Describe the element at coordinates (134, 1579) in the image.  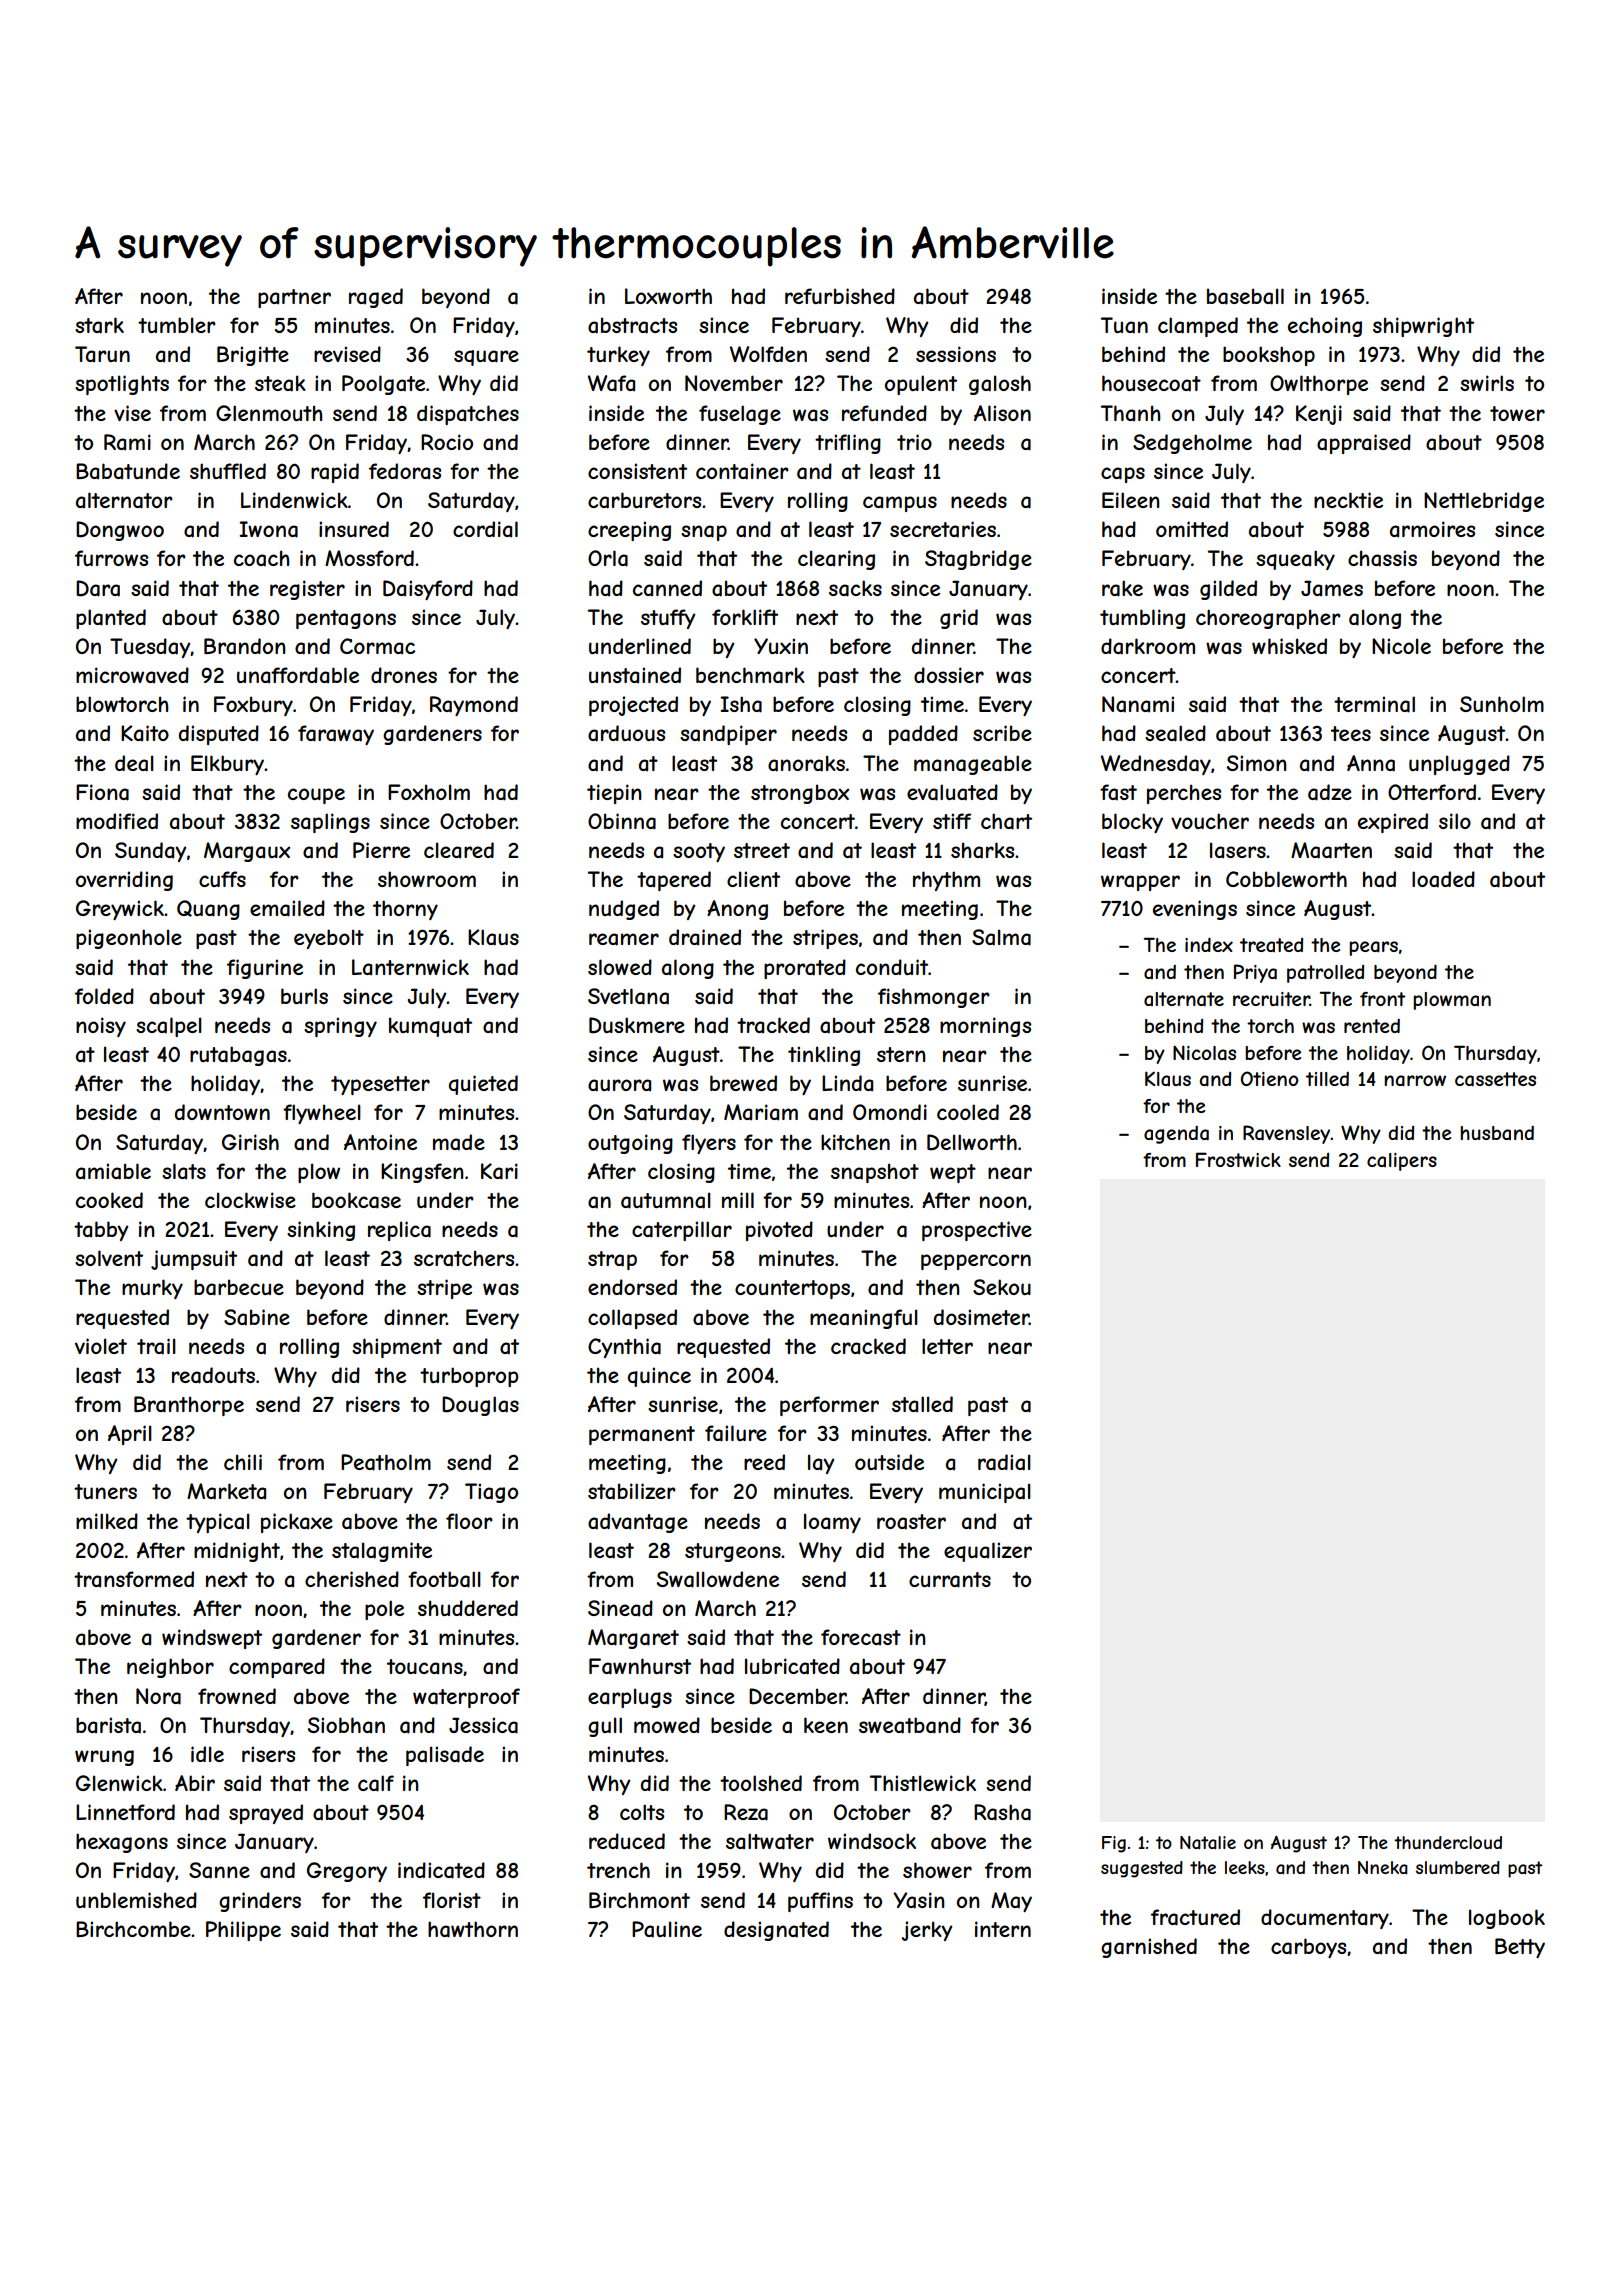
I see `transformed` at that location.
